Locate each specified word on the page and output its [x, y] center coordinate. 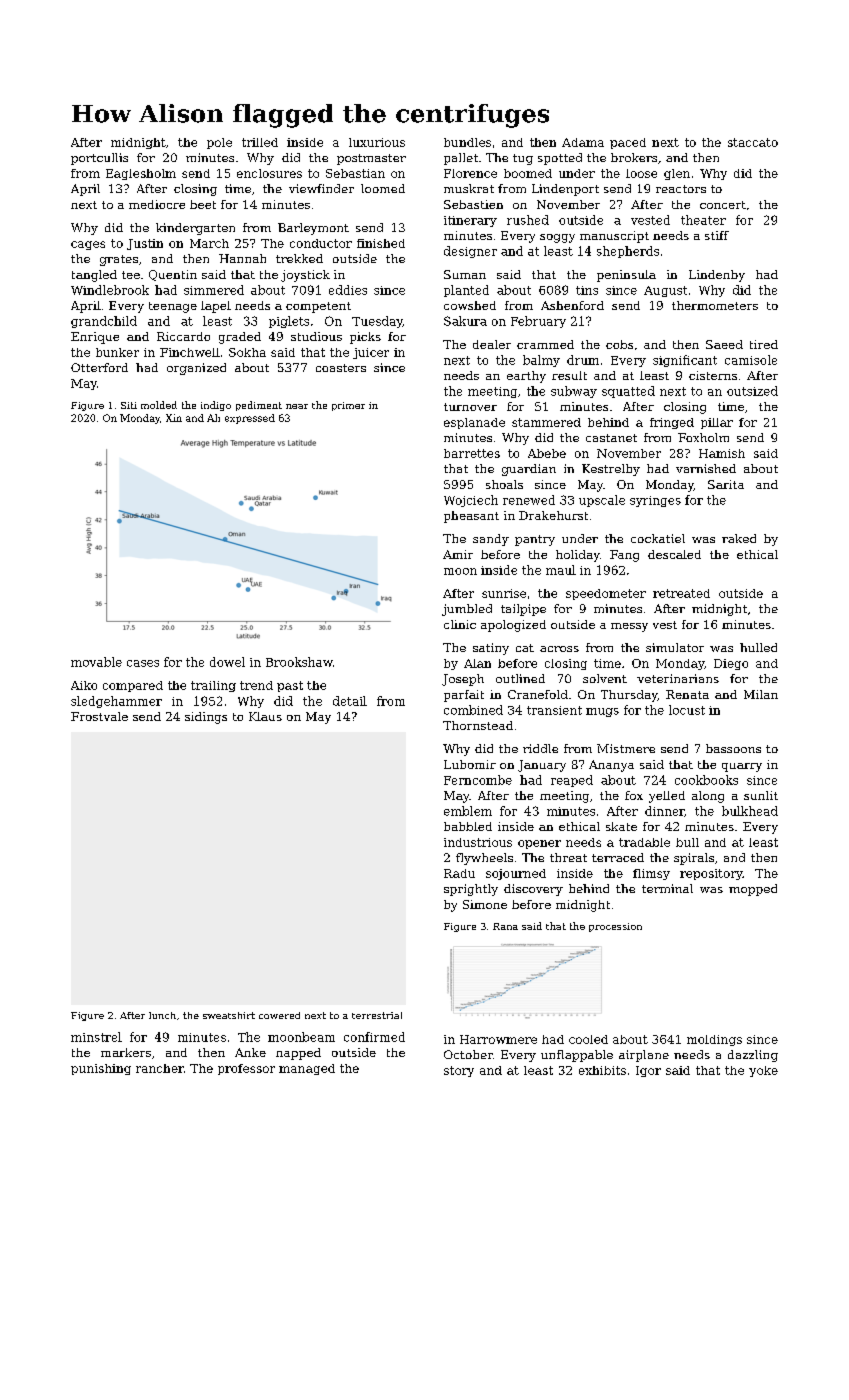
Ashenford [572, 305]
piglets [289, 322]
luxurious [377, 142]
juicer [371, 353]
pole [219, 143]
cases [143, 663]
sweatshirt [229, 1015]
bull [687, 842]
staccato [753, 142]
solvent [605, 678]
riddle [540, 748]
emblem [468, 811]
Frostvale [99, 716]
